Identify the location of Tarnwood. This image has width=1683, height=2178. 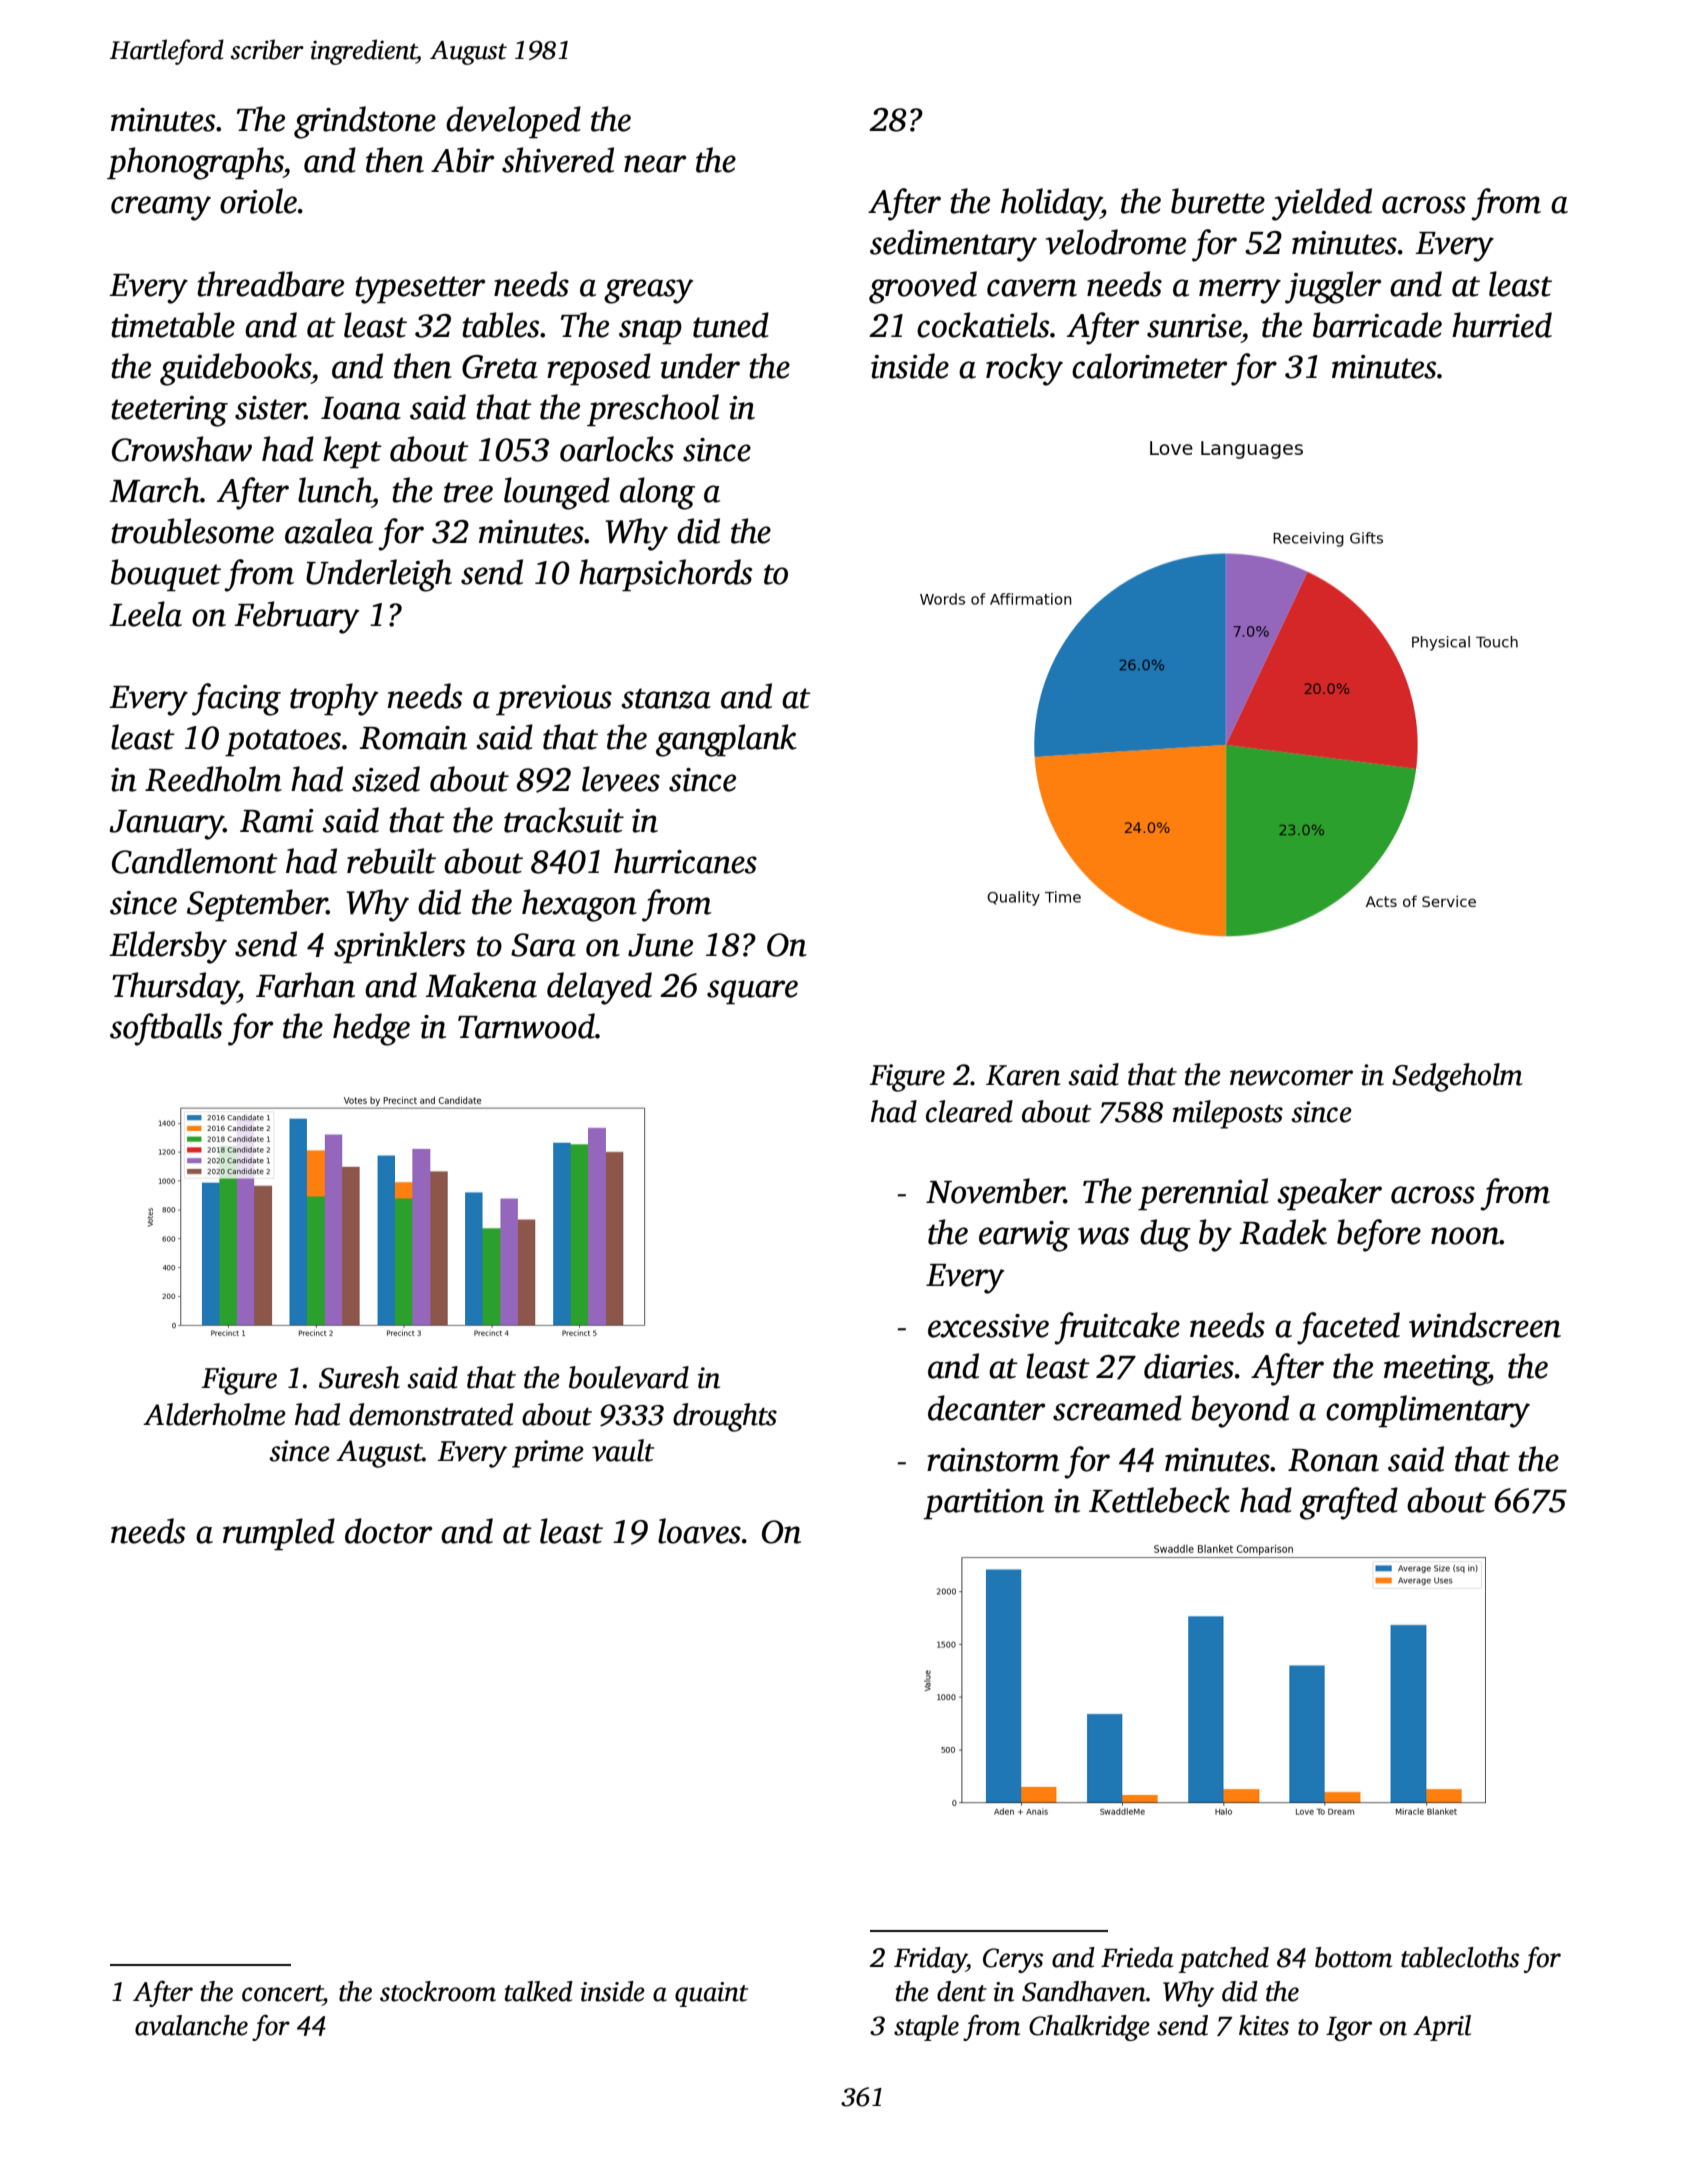
(526, 1026).
